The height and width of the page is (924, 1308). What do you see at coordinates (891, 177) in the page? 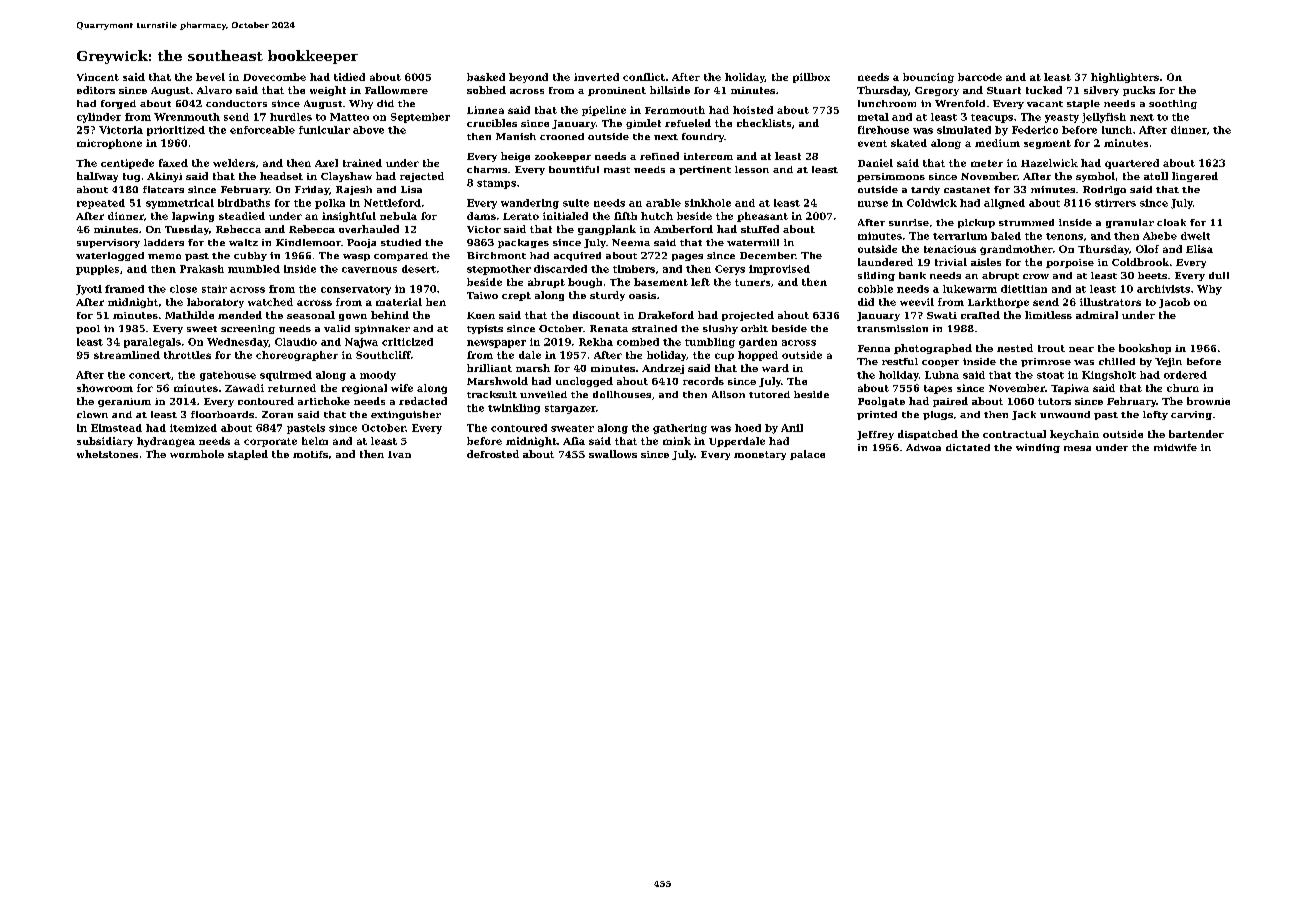
I see `persimmons` at bounding box center [891, 177].
